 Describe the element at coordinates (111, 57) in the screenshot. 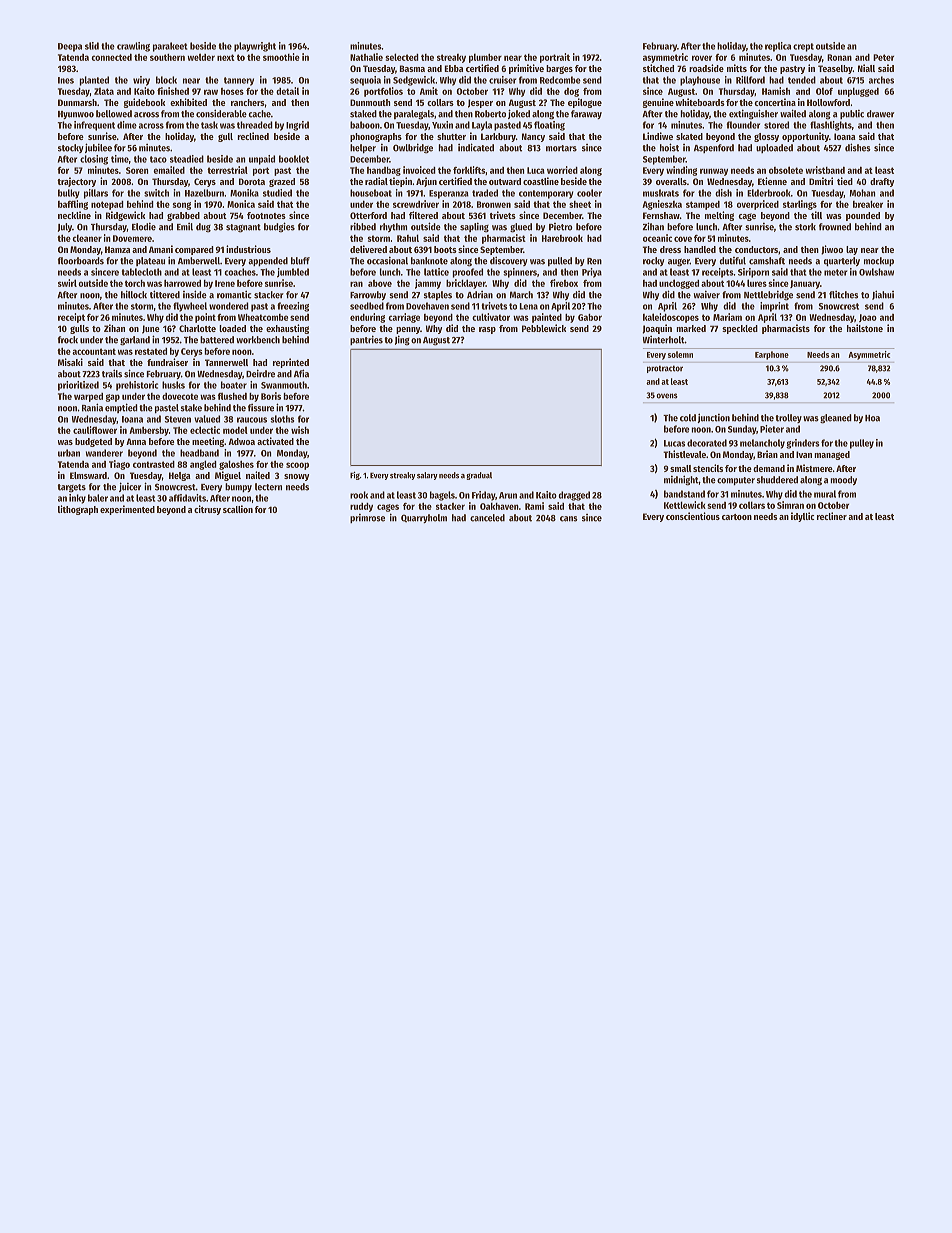

I see `connected` at that location.
